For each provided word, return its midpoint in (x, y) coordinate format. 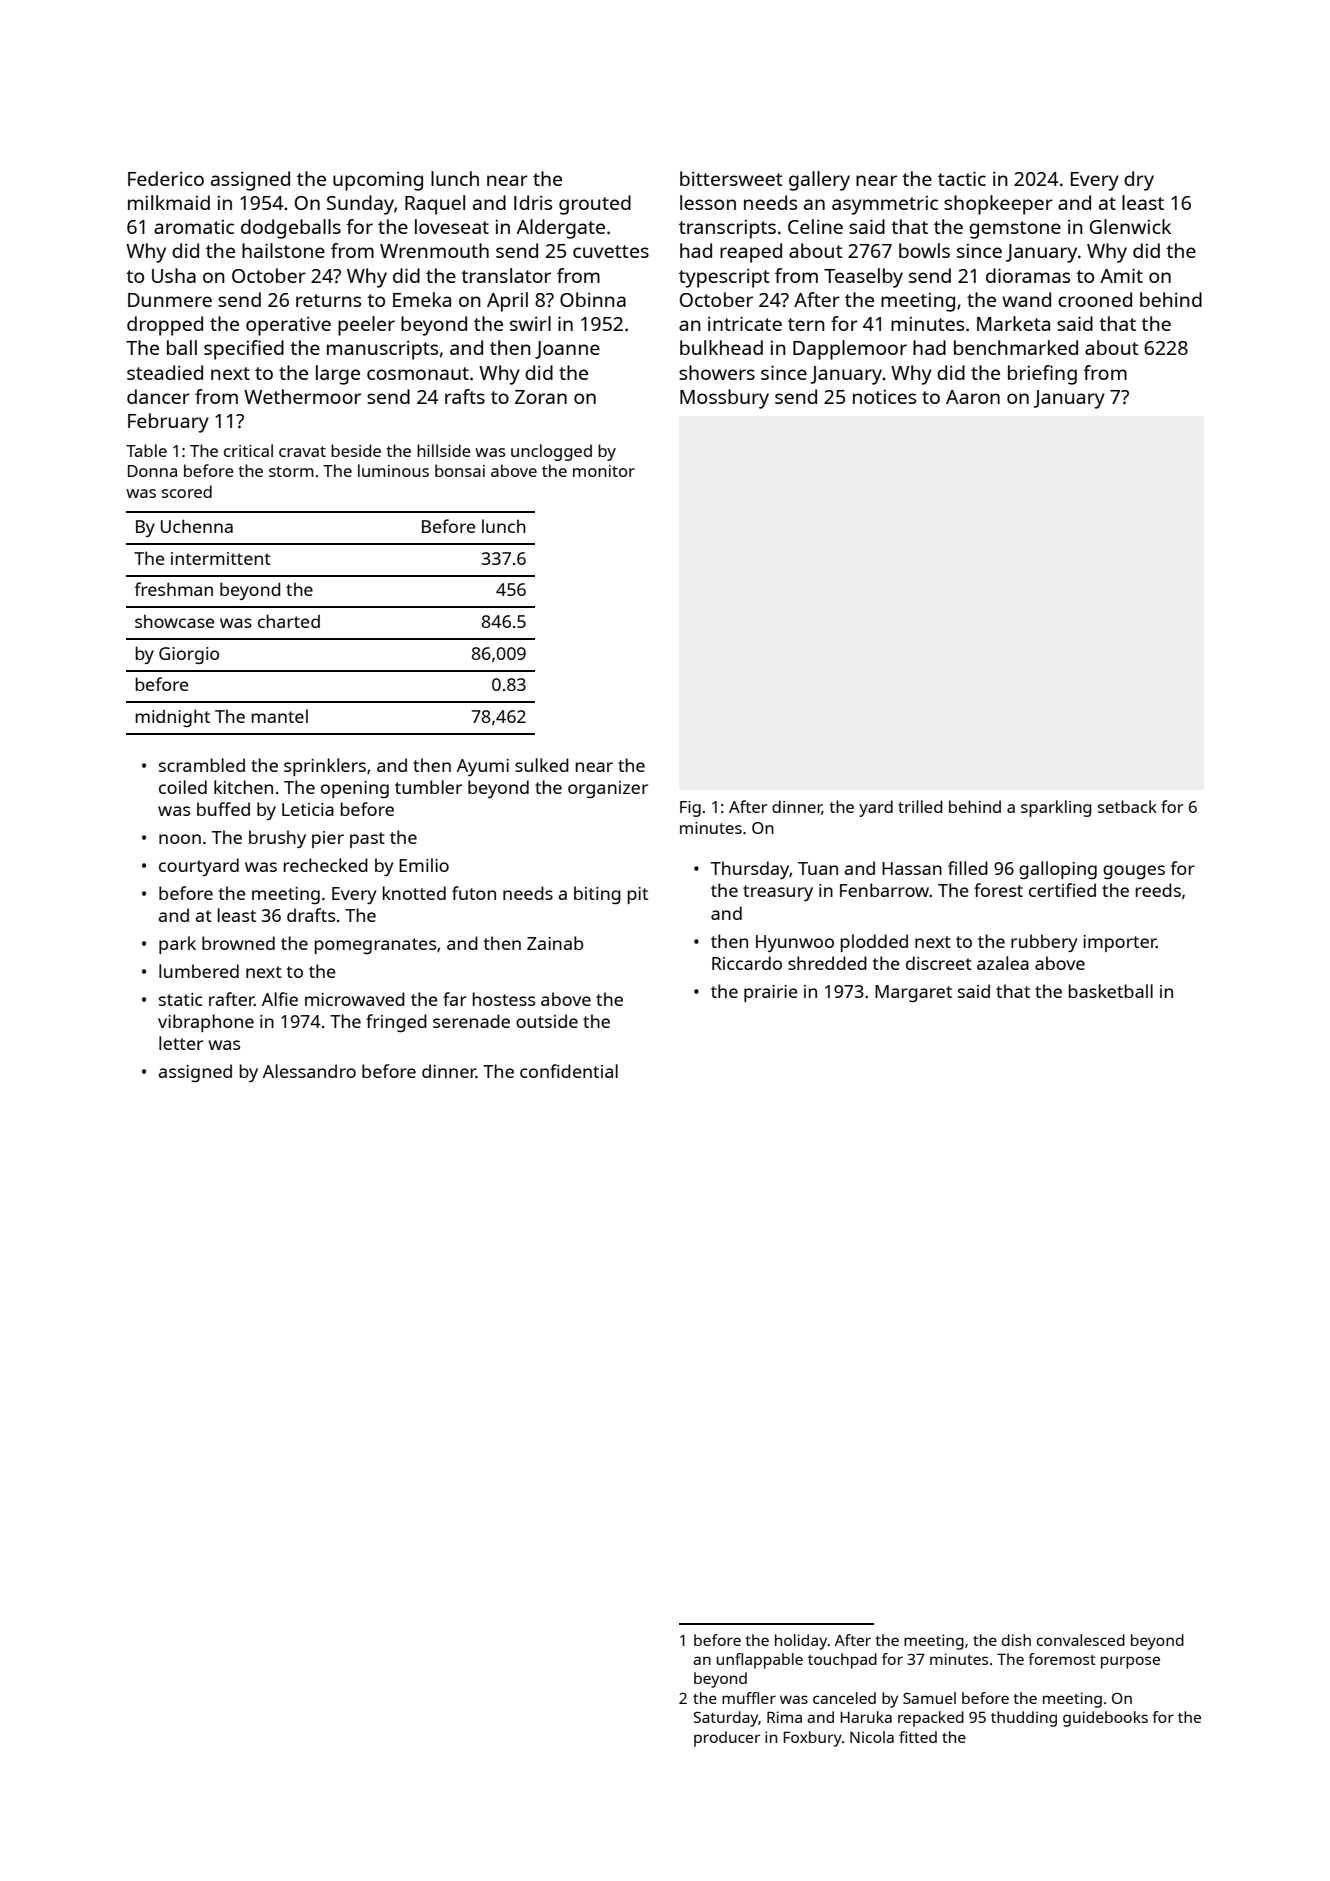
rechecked (326, 865)
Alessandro (309, 1071)
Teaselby (863, 278)
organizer (608, 789)
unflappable (760, 1661)
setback (1127, 806)
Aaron (973, 397)
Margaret (913, 993)
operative (288, 326)
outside (547, 1021)
